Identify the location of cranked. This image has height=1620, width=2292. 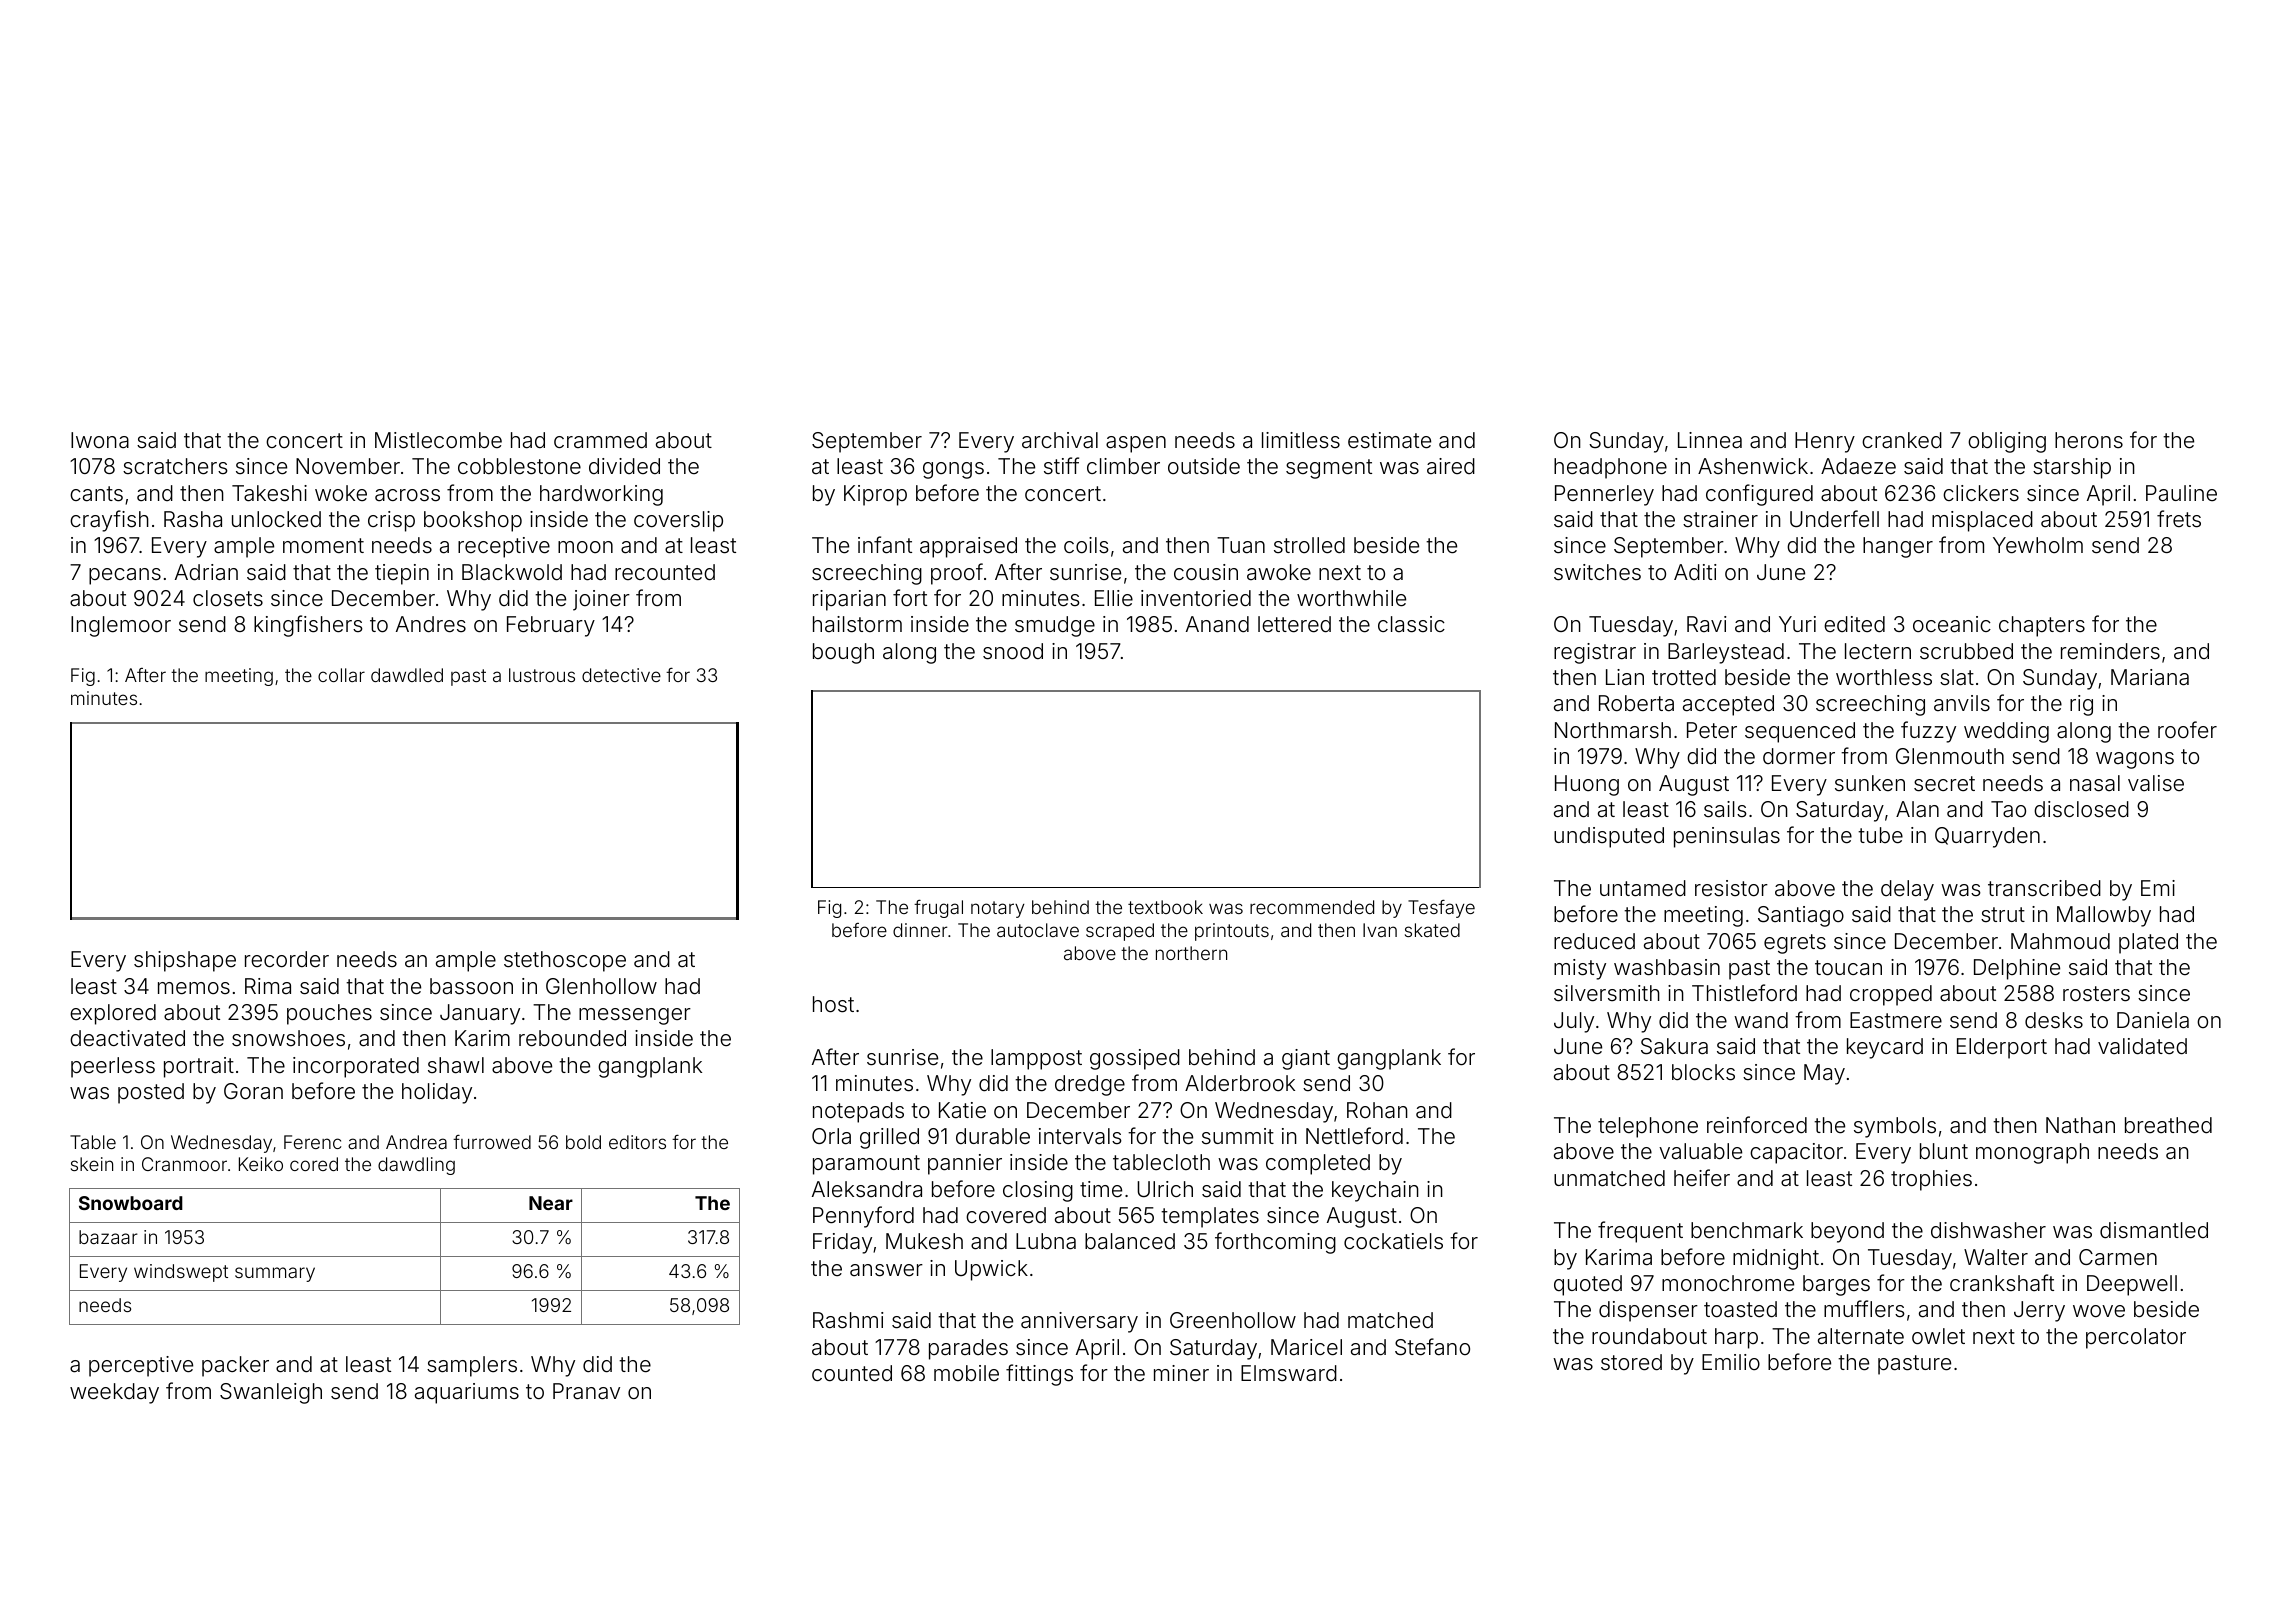
(1902, 440).
